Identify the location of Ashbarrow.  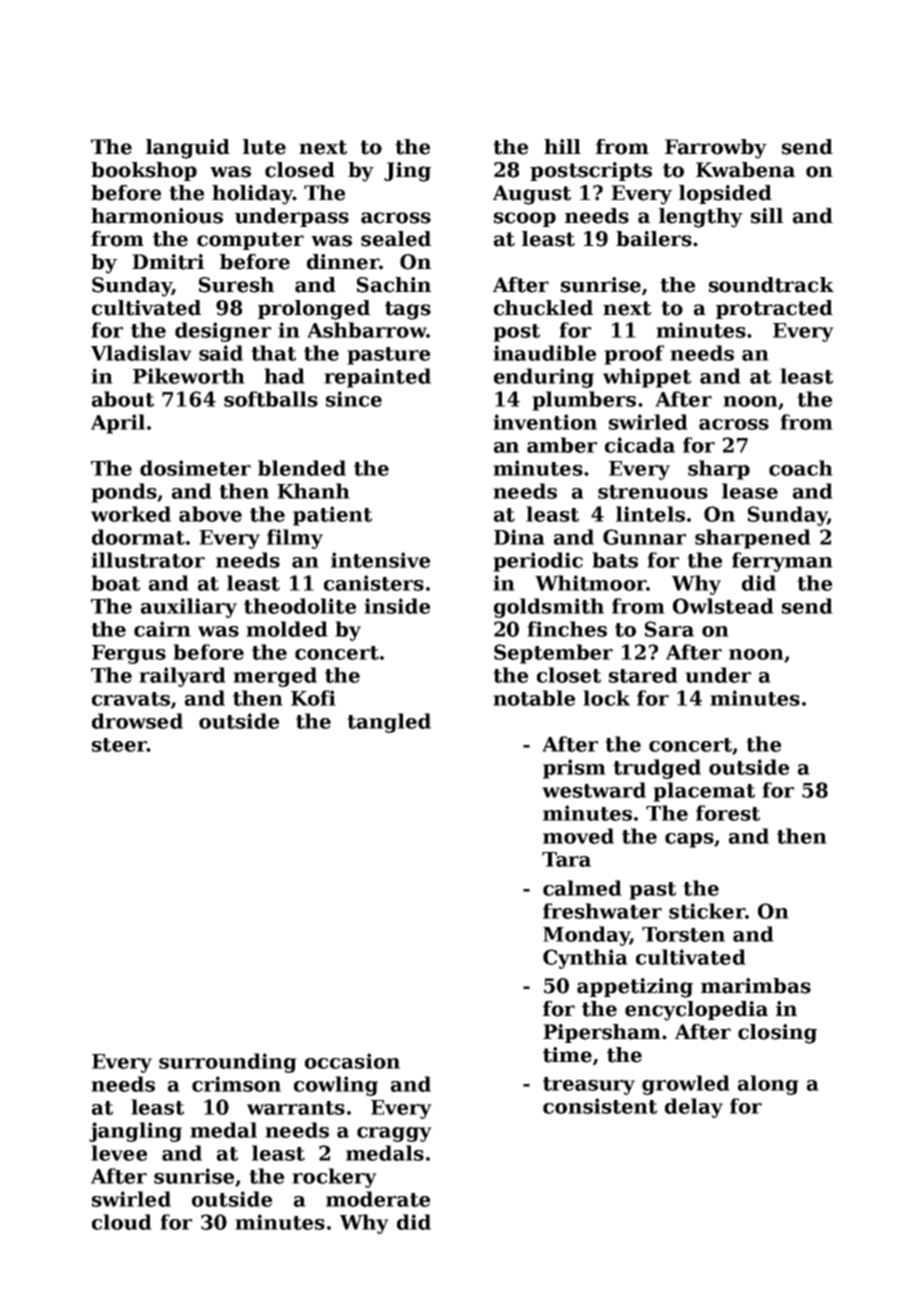
(366, 330).
